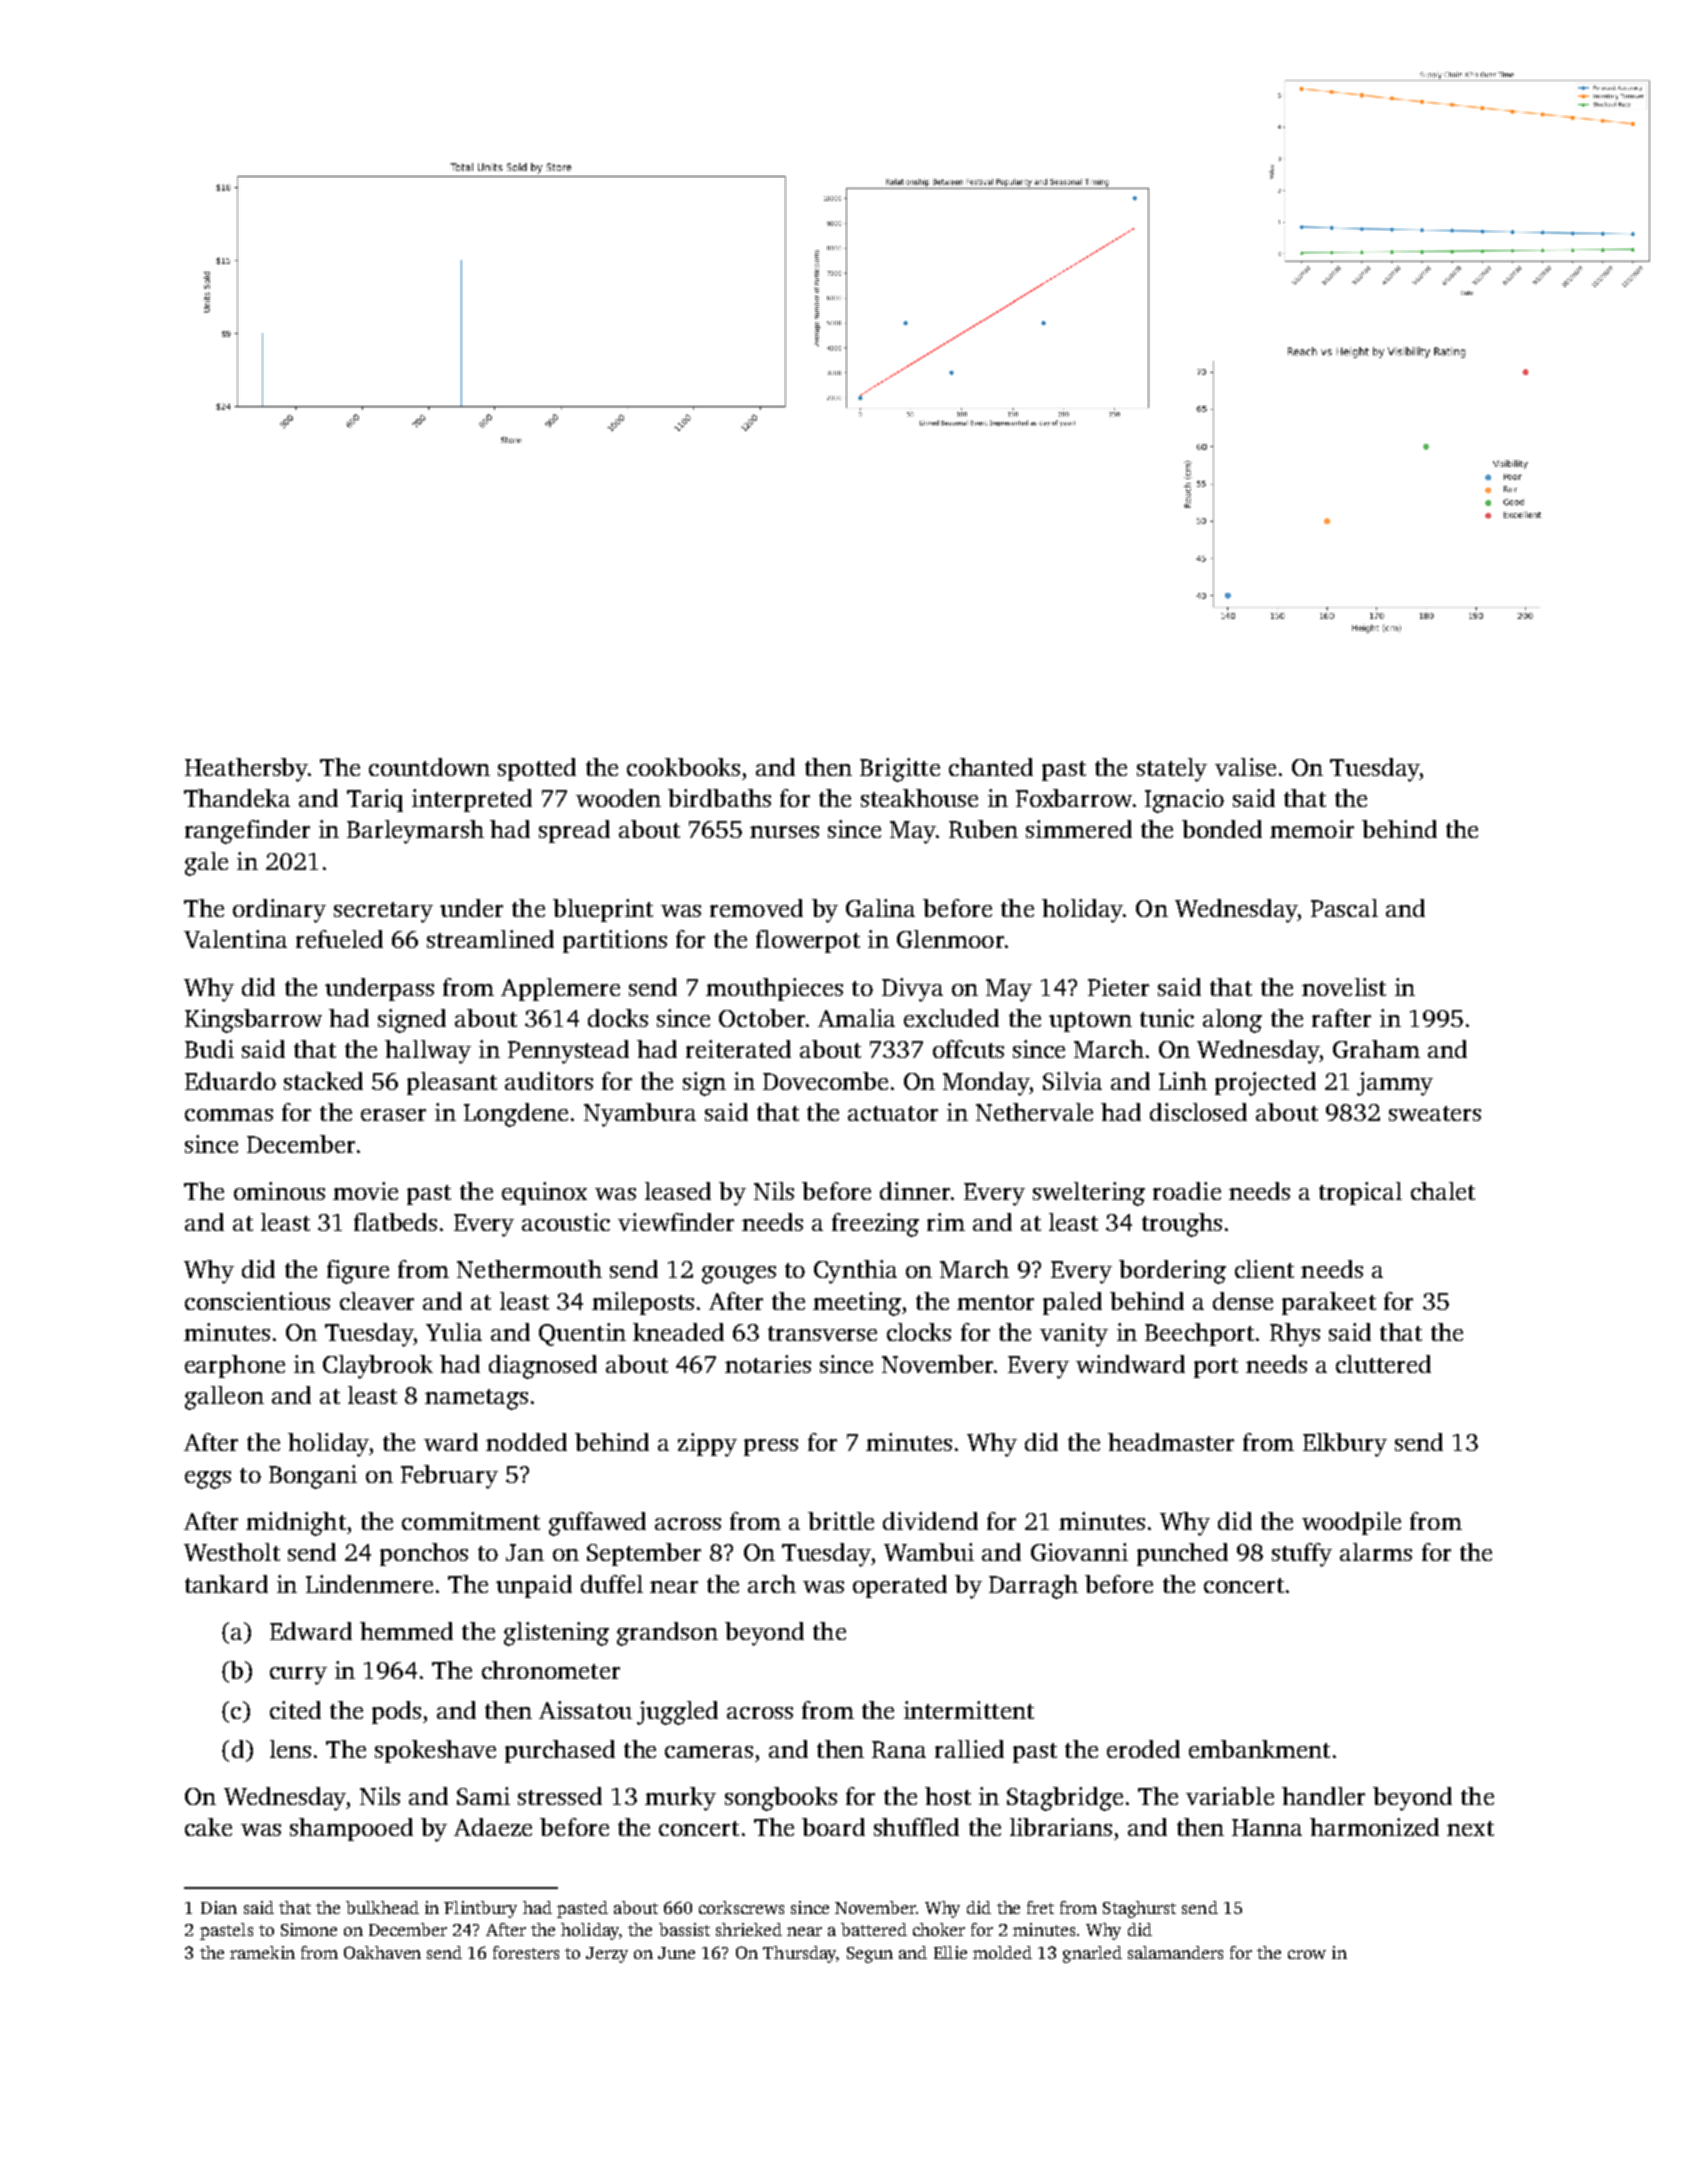  Describe the element at coordinates (582, 1334) in the screenshot. I see `Quentin` at that location.
